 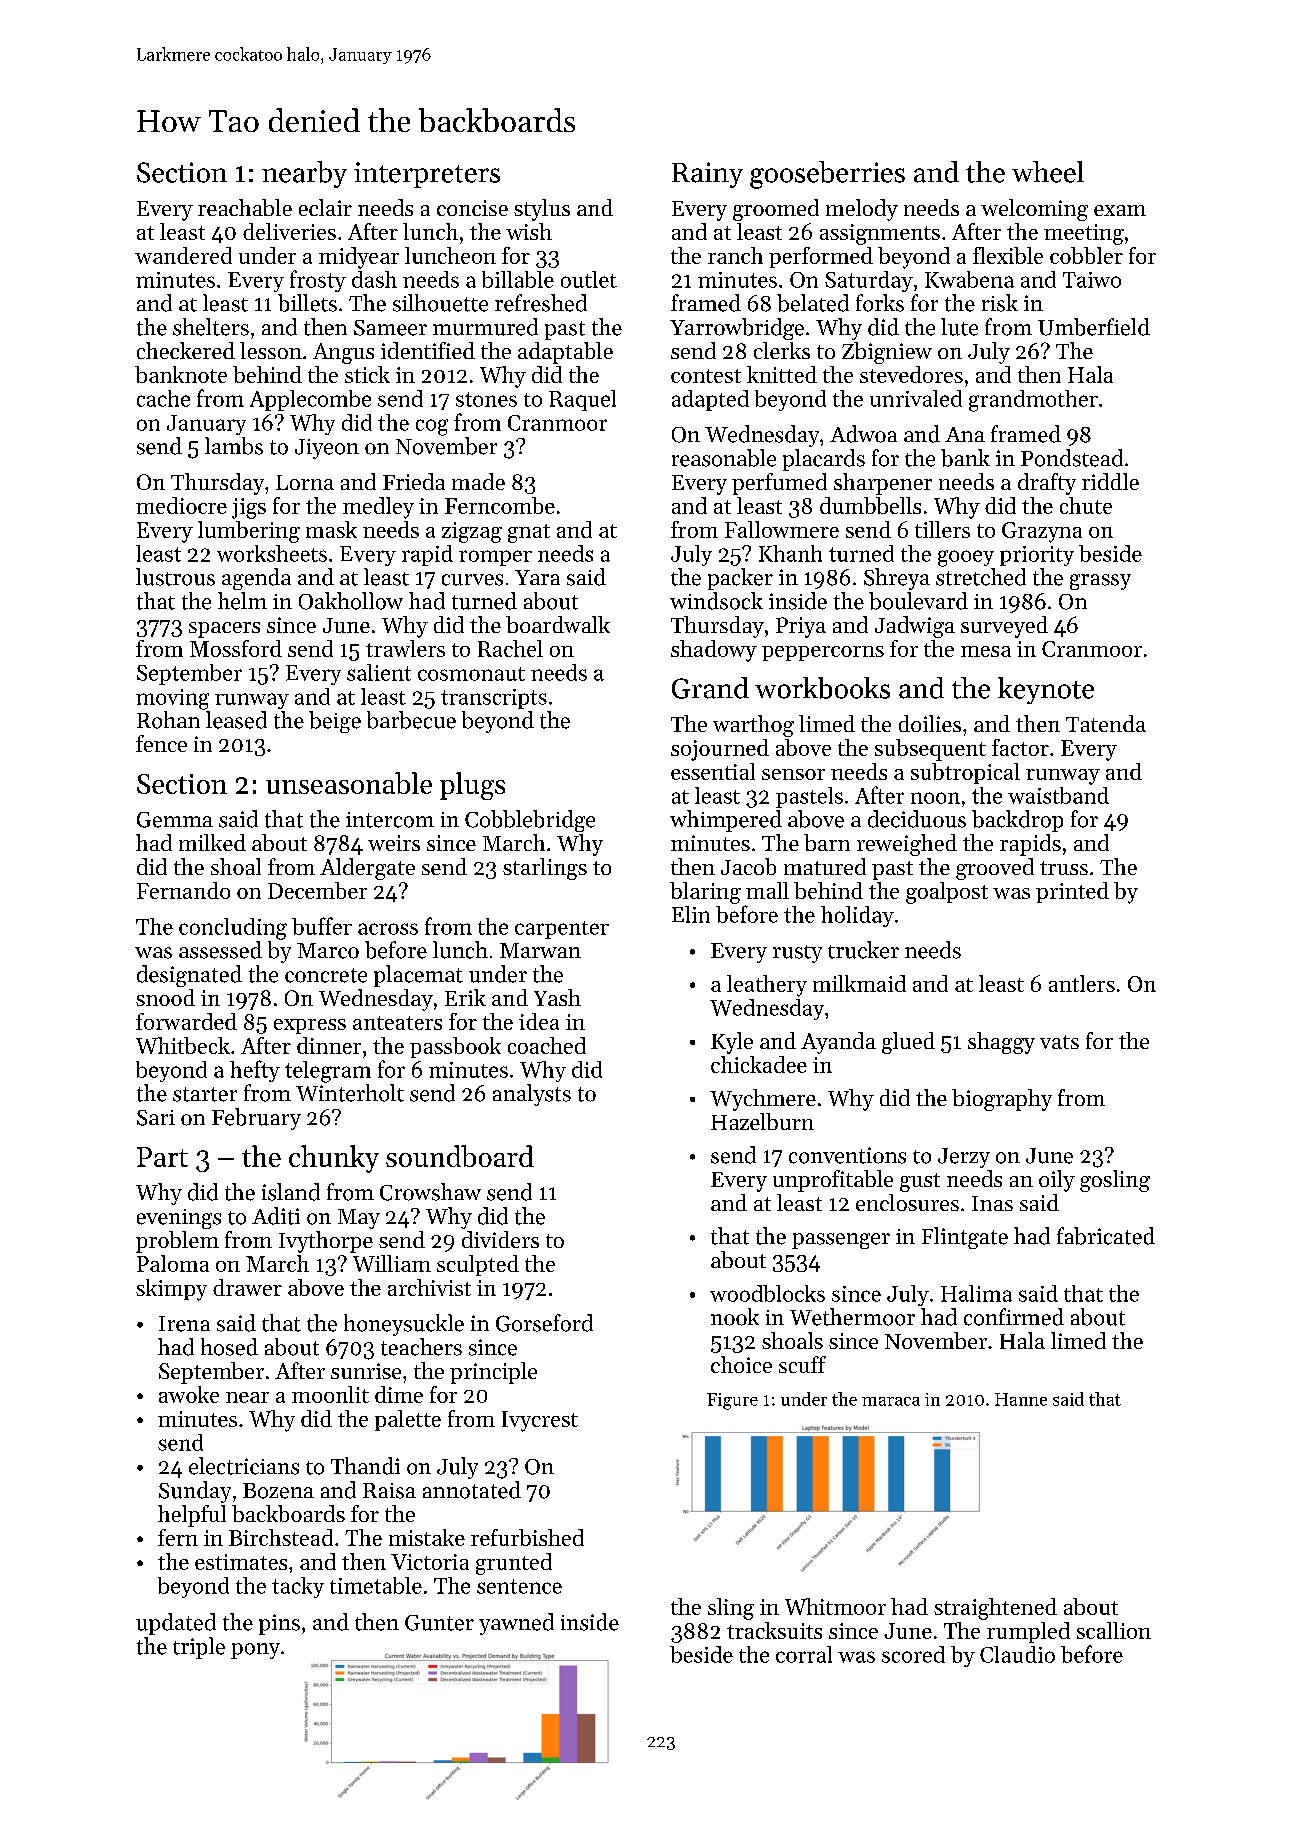 I want to click on tracksuits, so click(x=774, y=1630).
